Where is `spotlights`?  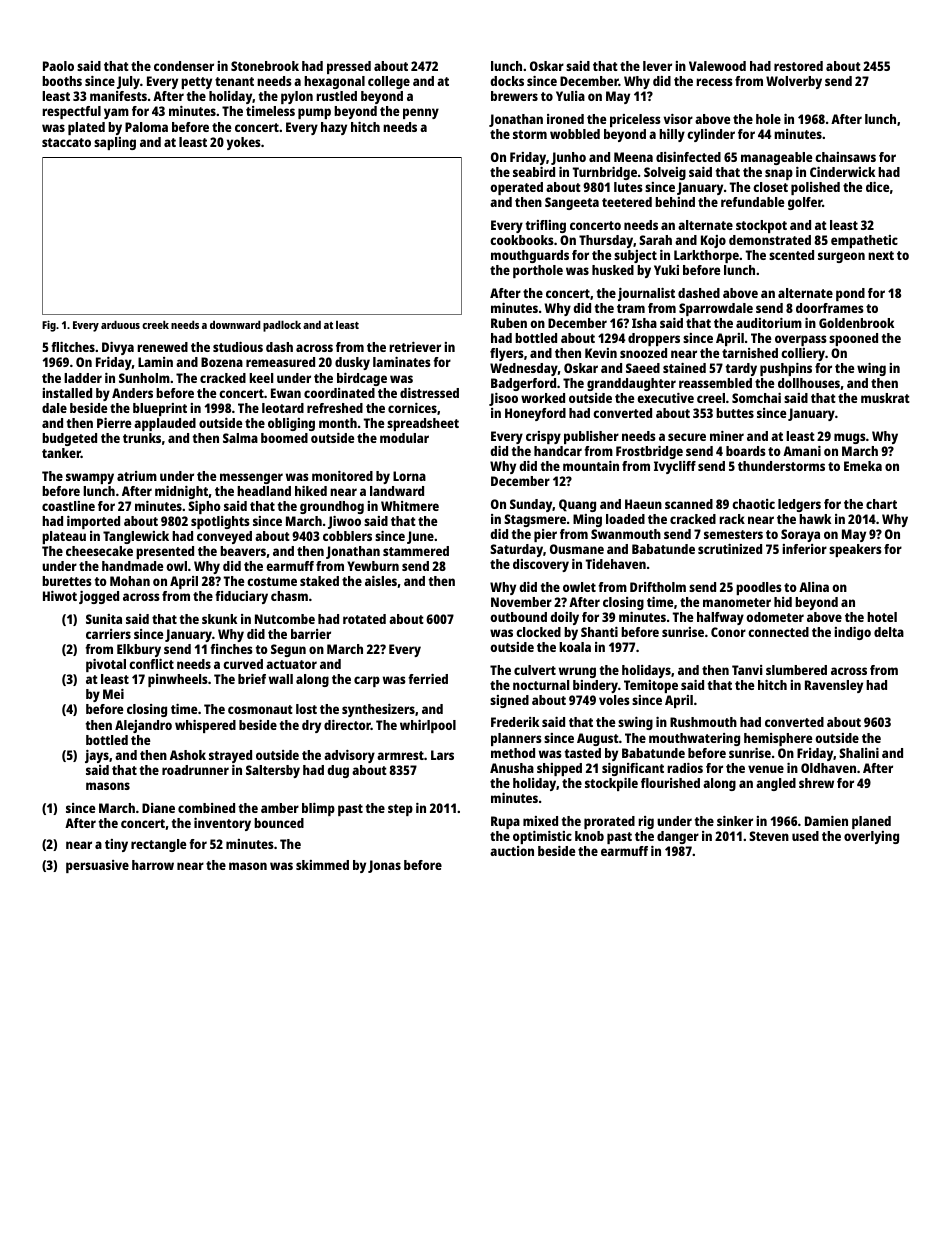 spotlights is located at coordinates (220, 522).
